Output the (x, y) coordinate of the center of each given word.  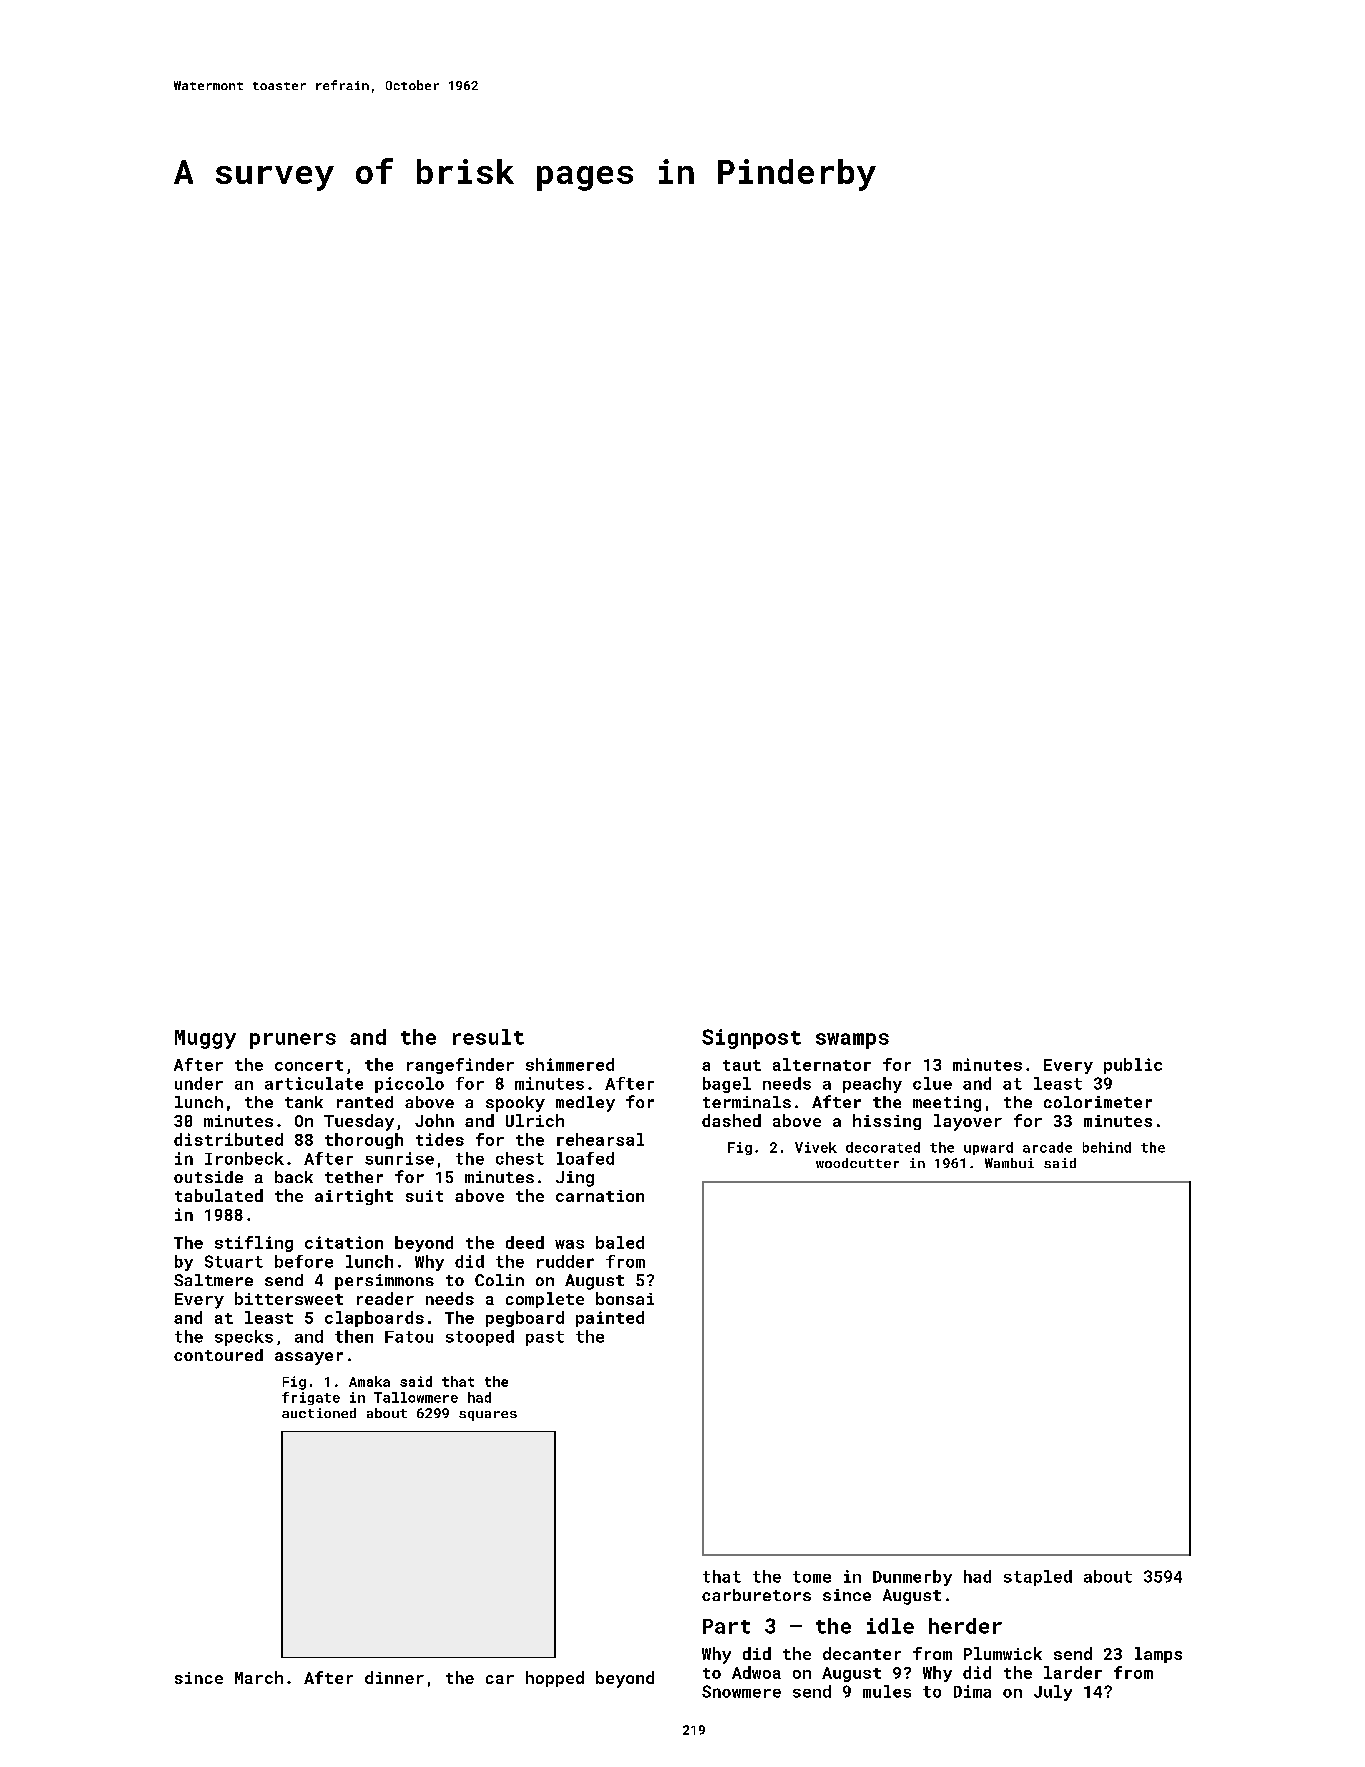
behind (1107, 1147)
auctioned (319, 1413)
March (259, 1677)
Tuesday (359, 1122)
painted (610, 1319)
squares (488, 1416)
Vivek (816, 1147)
